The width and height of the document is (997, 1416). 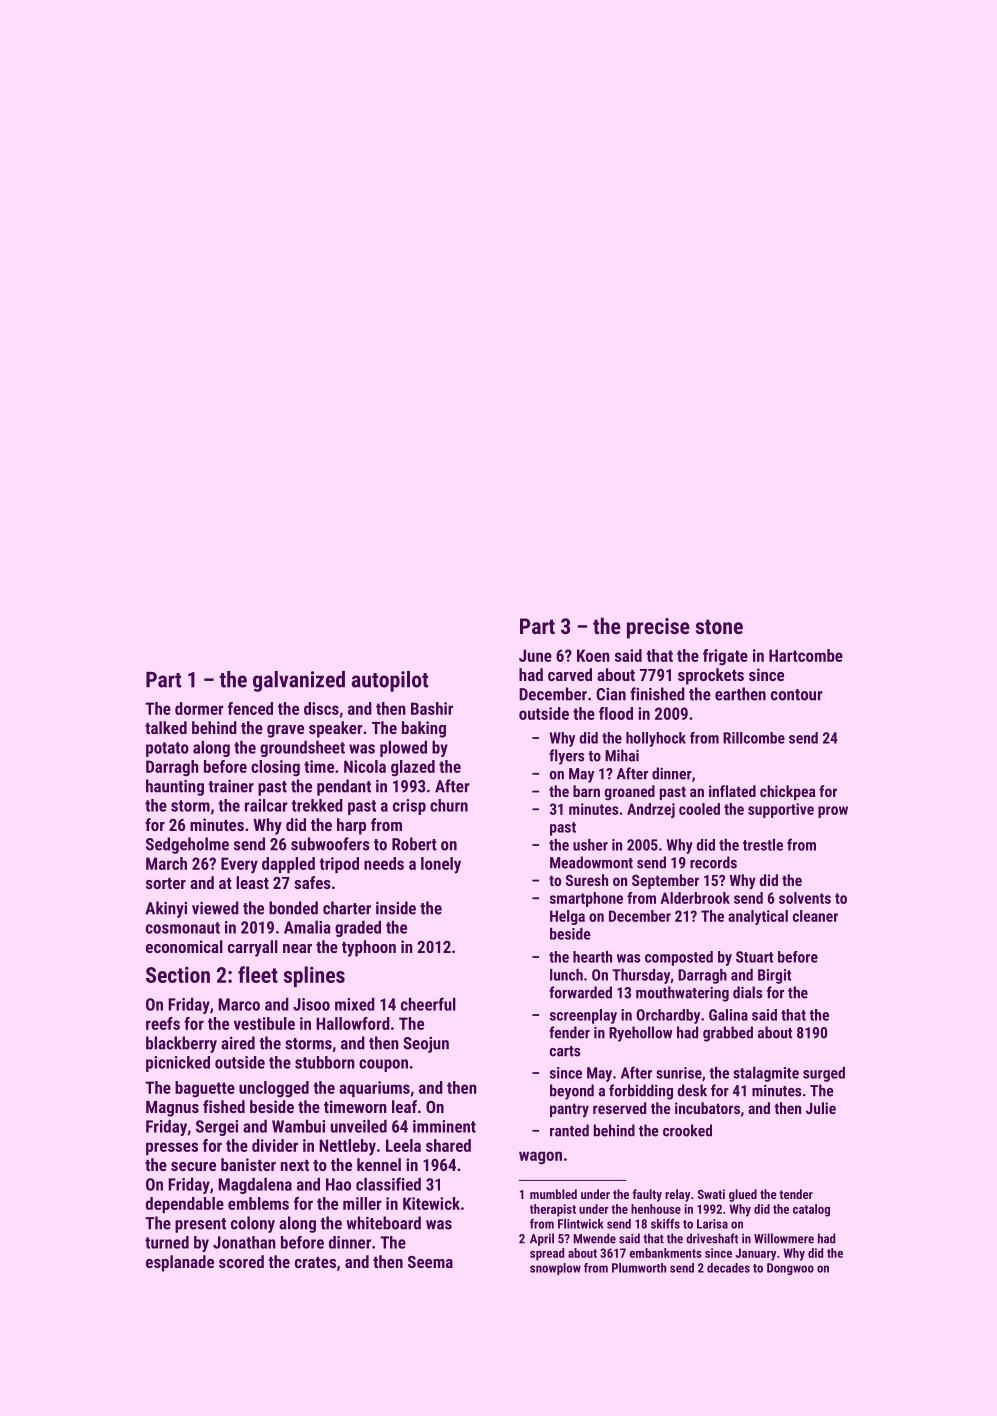 I want to click on cheerful, so click(x=428, y=1004).
